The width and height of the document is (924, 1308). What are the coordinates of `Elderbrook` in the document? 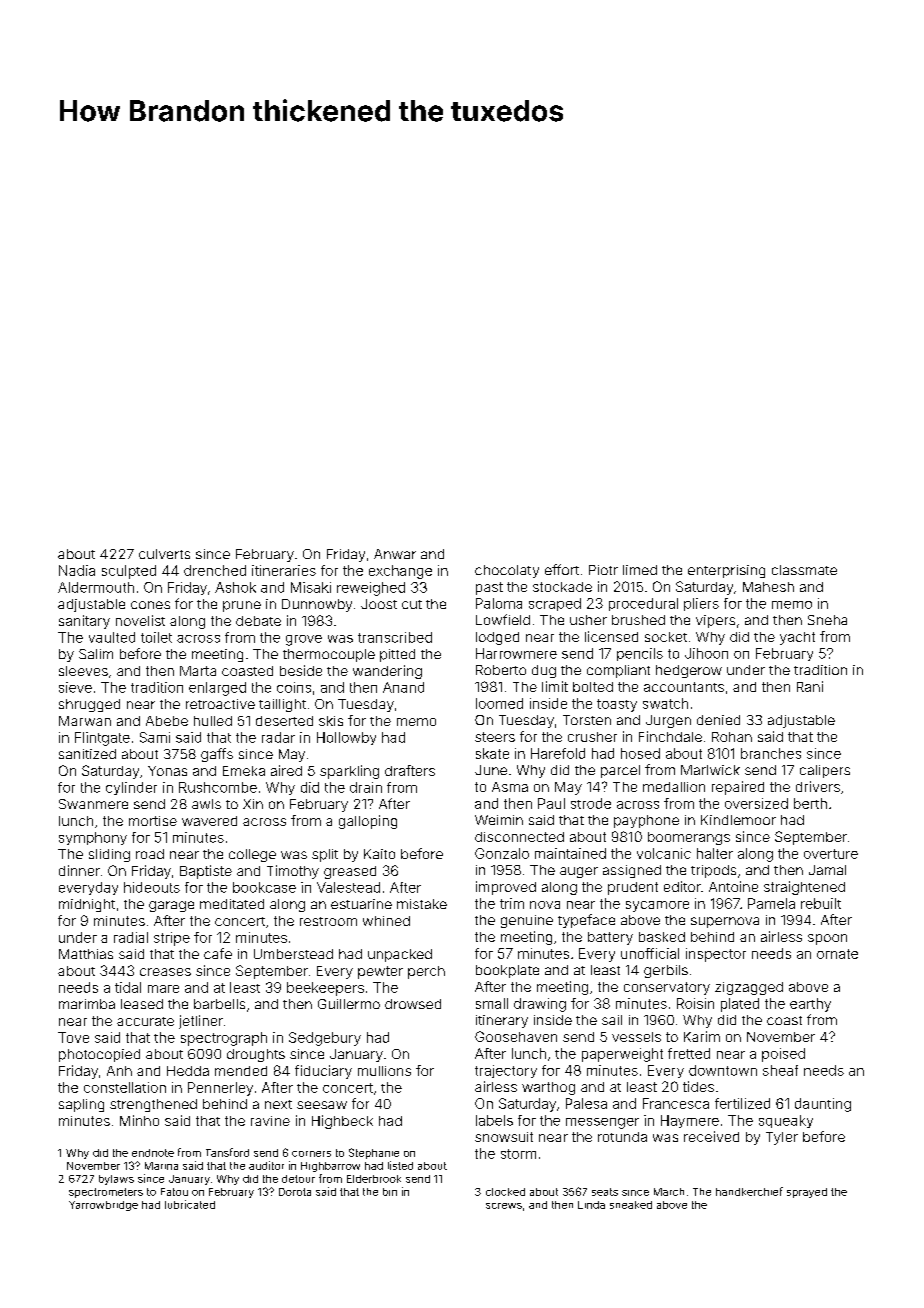 It's located at (374, 1179).
